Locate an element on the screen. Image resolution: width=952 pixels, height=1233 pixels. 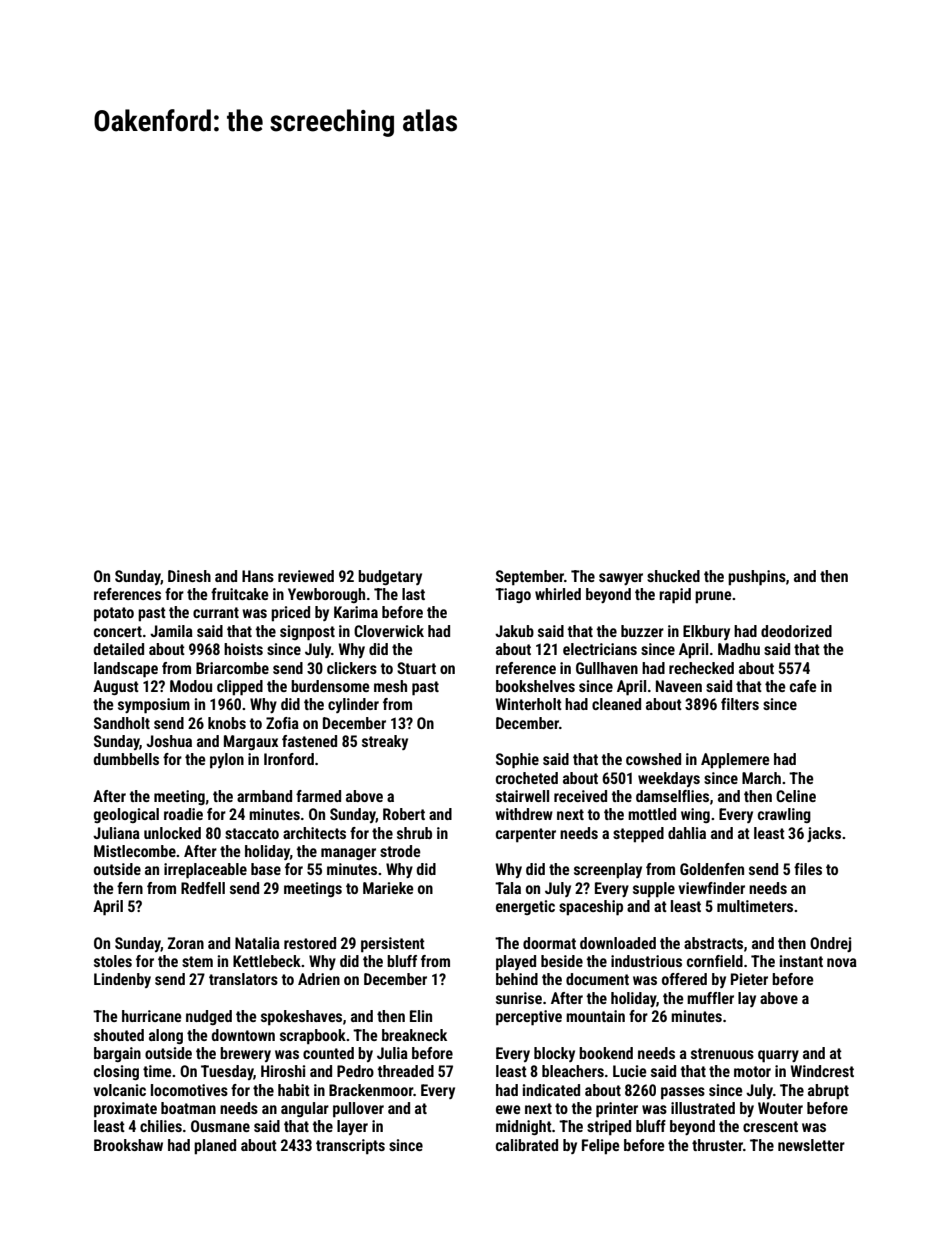
pullover is located at coordinates (358, 1110).
